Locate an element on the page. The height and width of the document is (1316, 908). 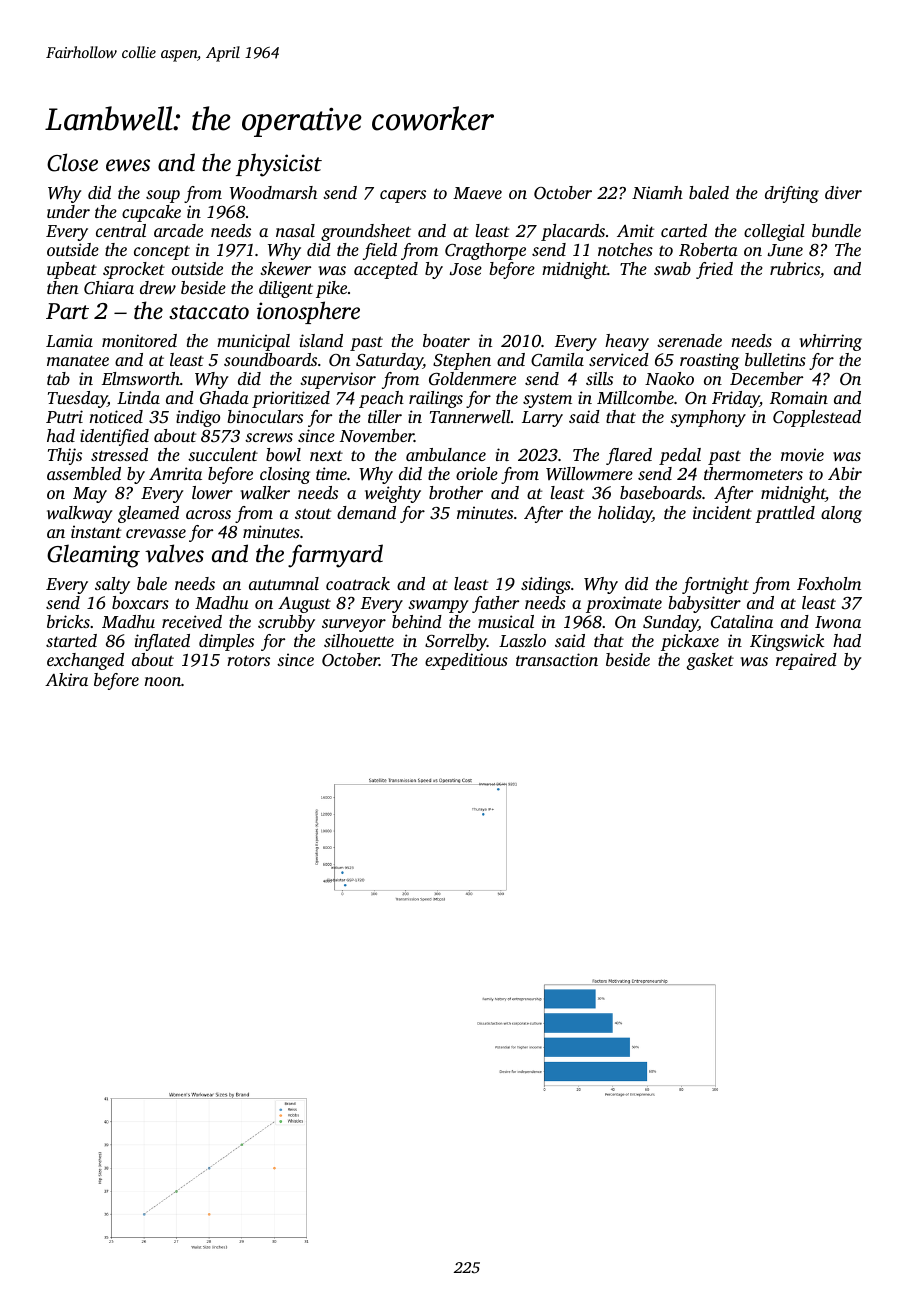
physicist is located at coordinates (279, 165).
